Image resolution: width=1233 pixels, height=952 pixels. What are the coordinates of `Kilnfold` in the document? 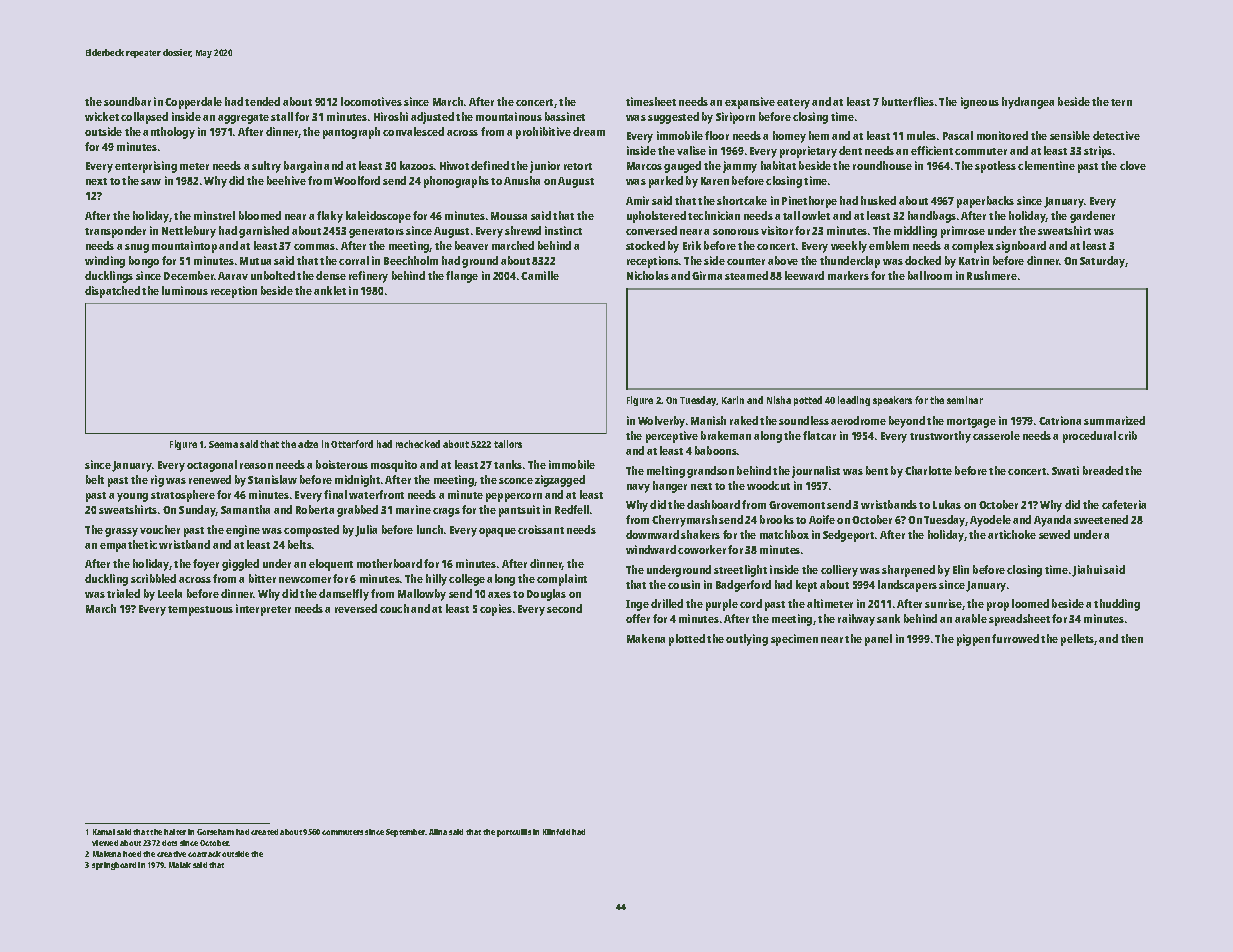 It's located at (556, 832).
